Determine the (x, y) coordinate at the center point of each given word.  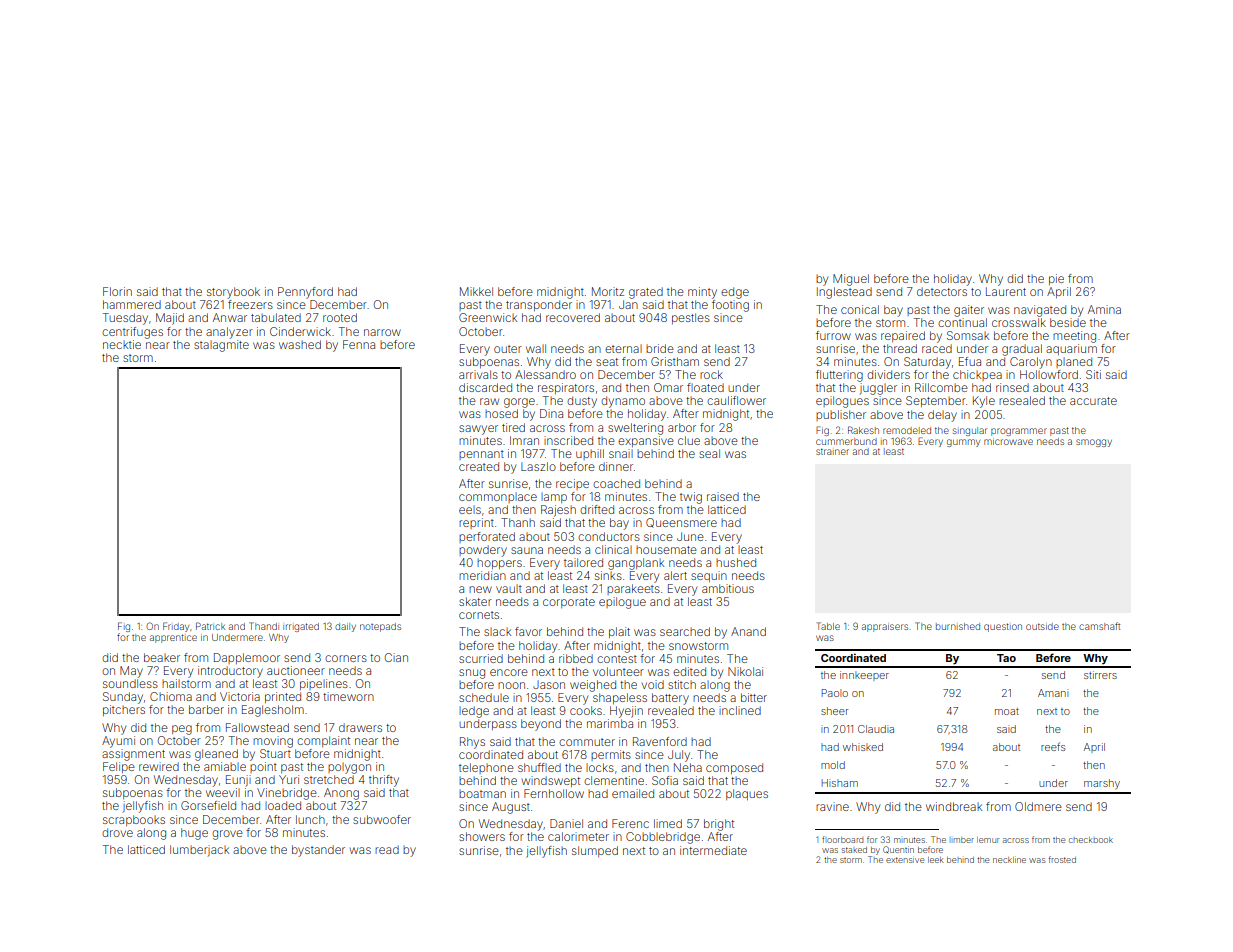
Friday (176, 627)
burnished (958, 626)
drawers (360, 727)
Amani (1053, 693)
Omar (668, 387)
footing (730, 306)
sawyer (478, 430)
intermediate (713, 850)
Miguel (851, 280)
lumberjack (199, 851)
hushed (736, 562)
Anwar (230, 317)
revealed (671, 710)
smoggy (1094, 443)
